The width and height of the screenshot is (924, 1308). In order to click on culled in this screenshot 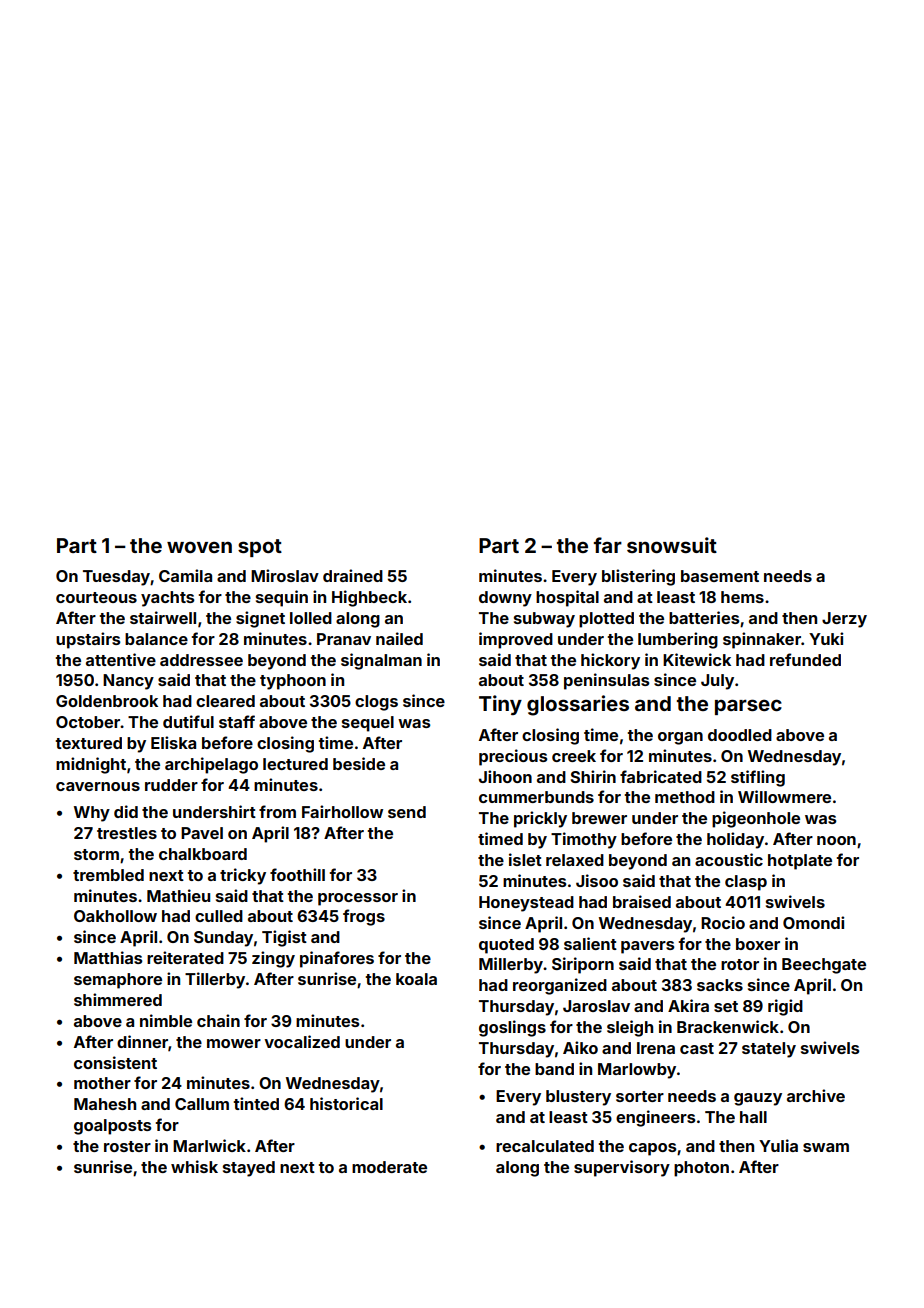, I will do `click(219, 916)`.
